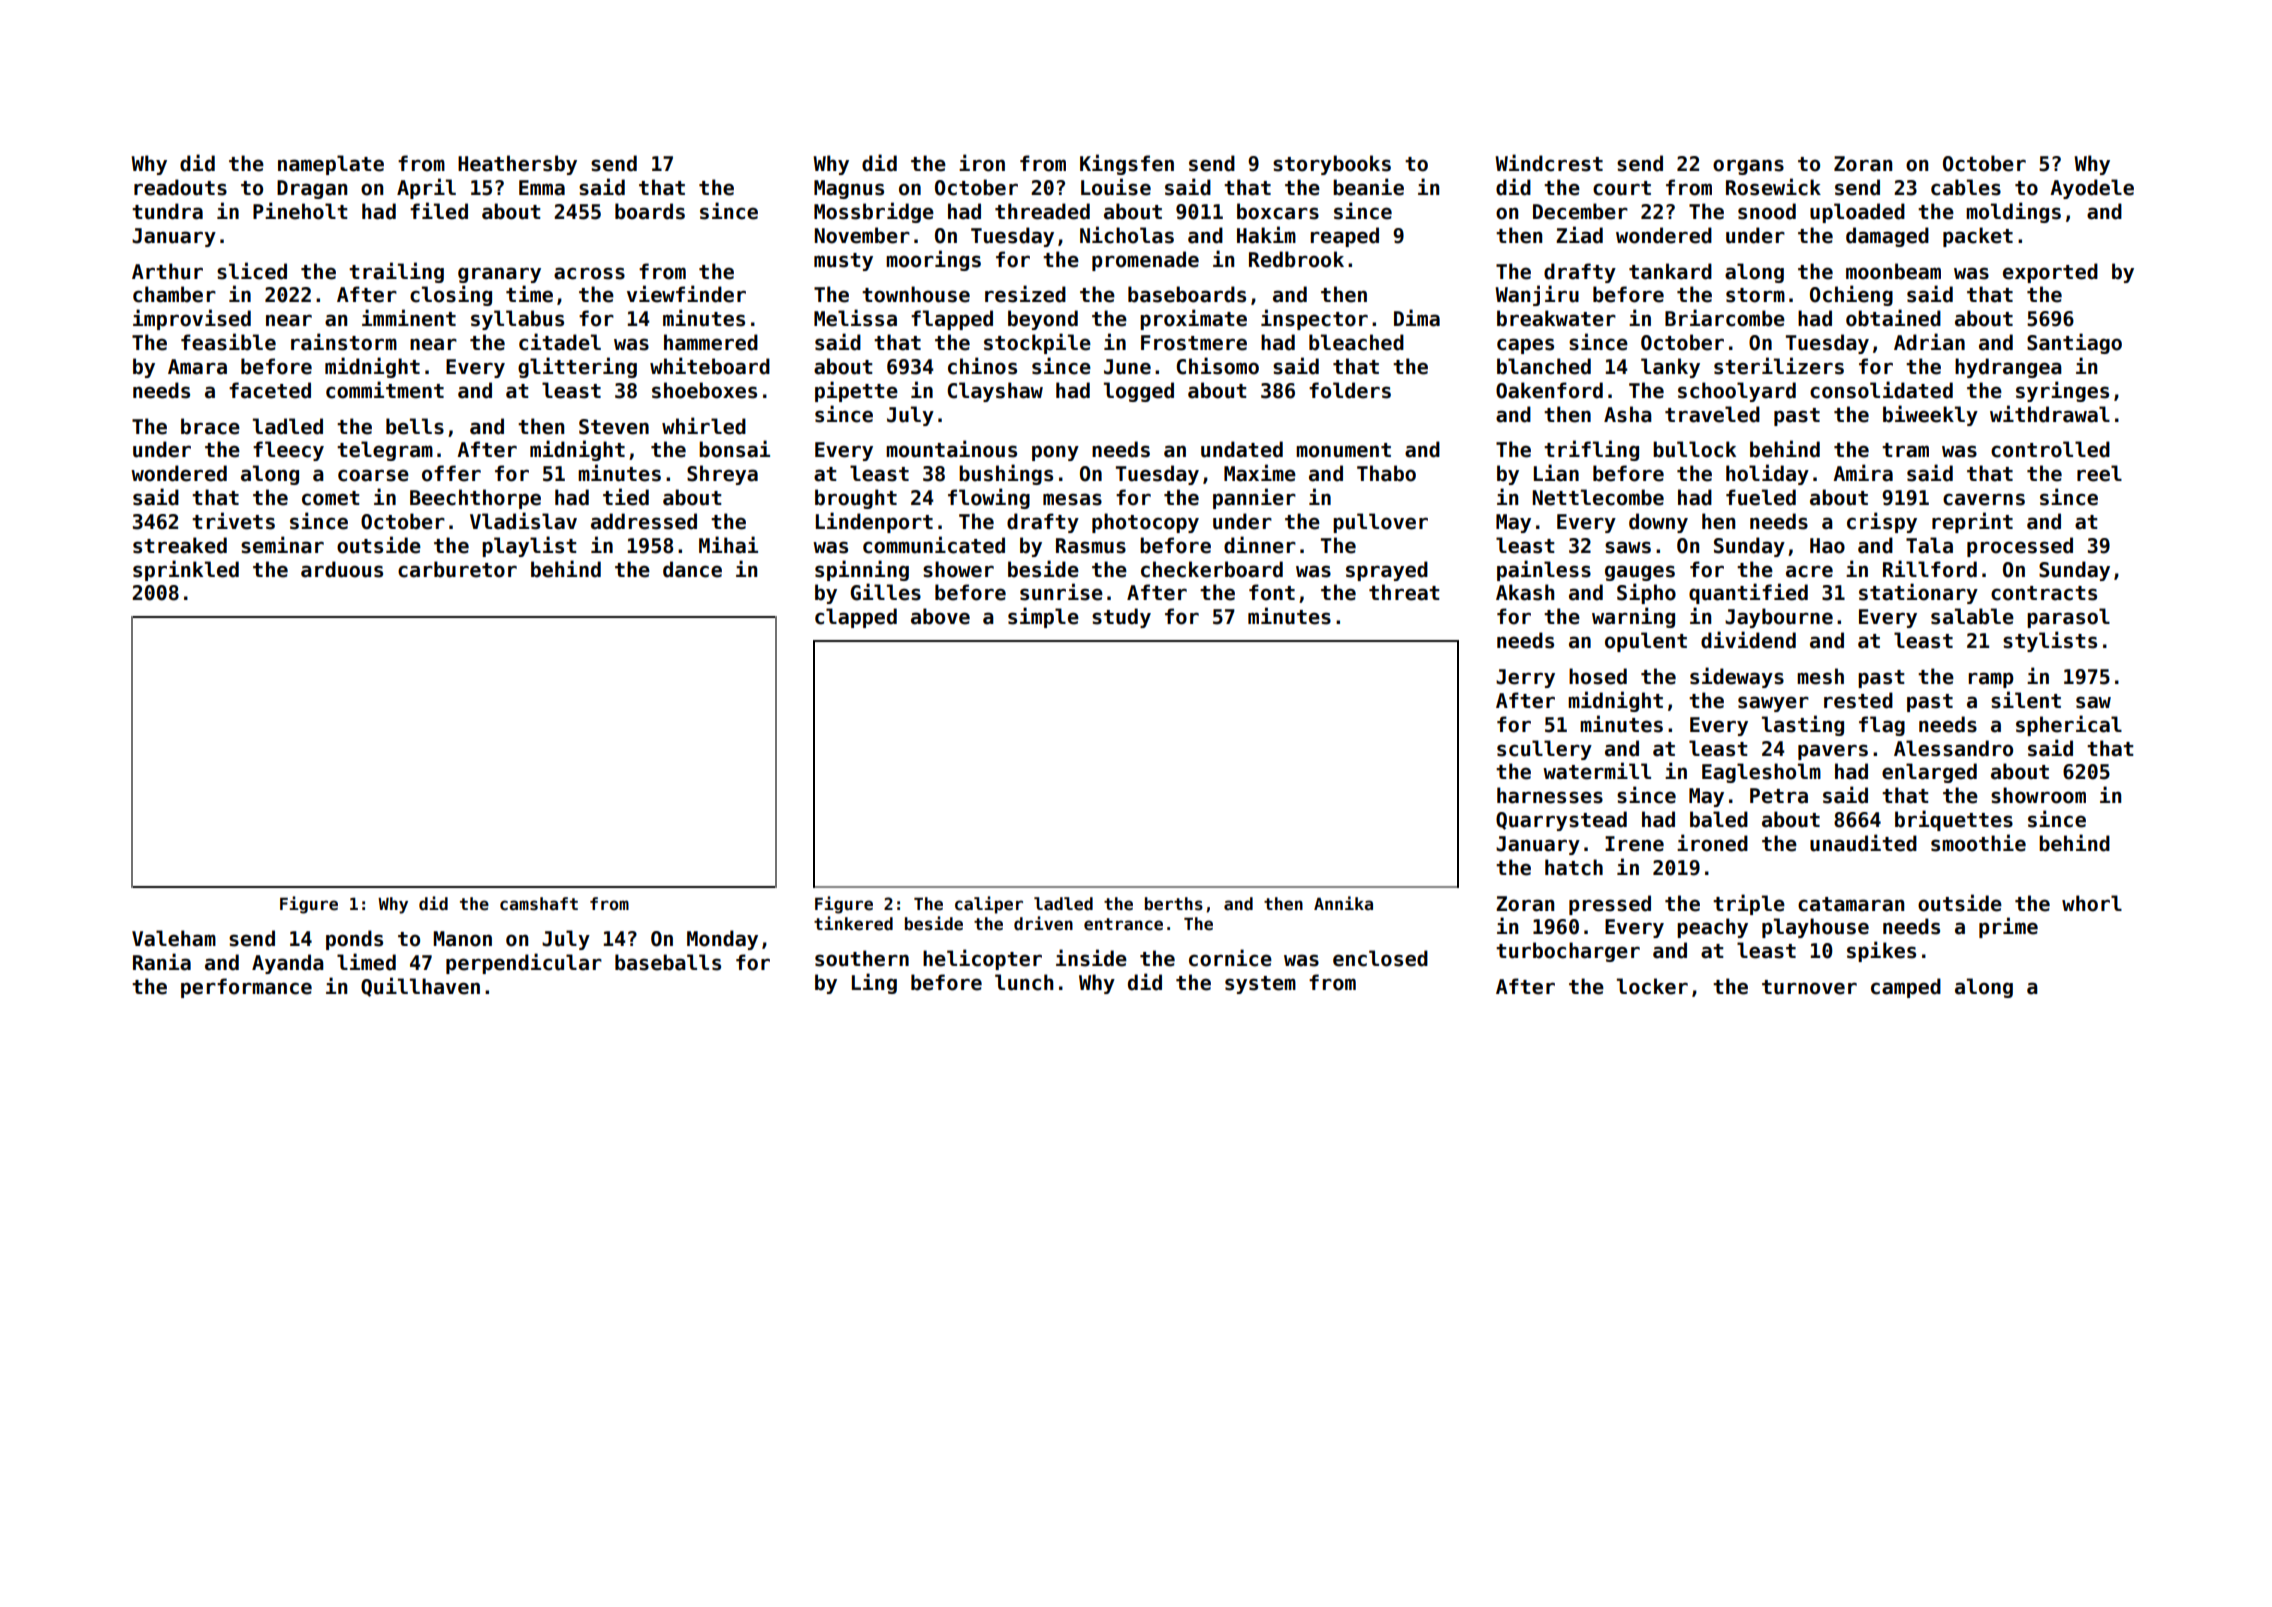 Image resolution: width=2272 pixels, height=1607 pixels. Describe the element at coordinates (1260, 985) in the screenshot. I see `system` at that location.
